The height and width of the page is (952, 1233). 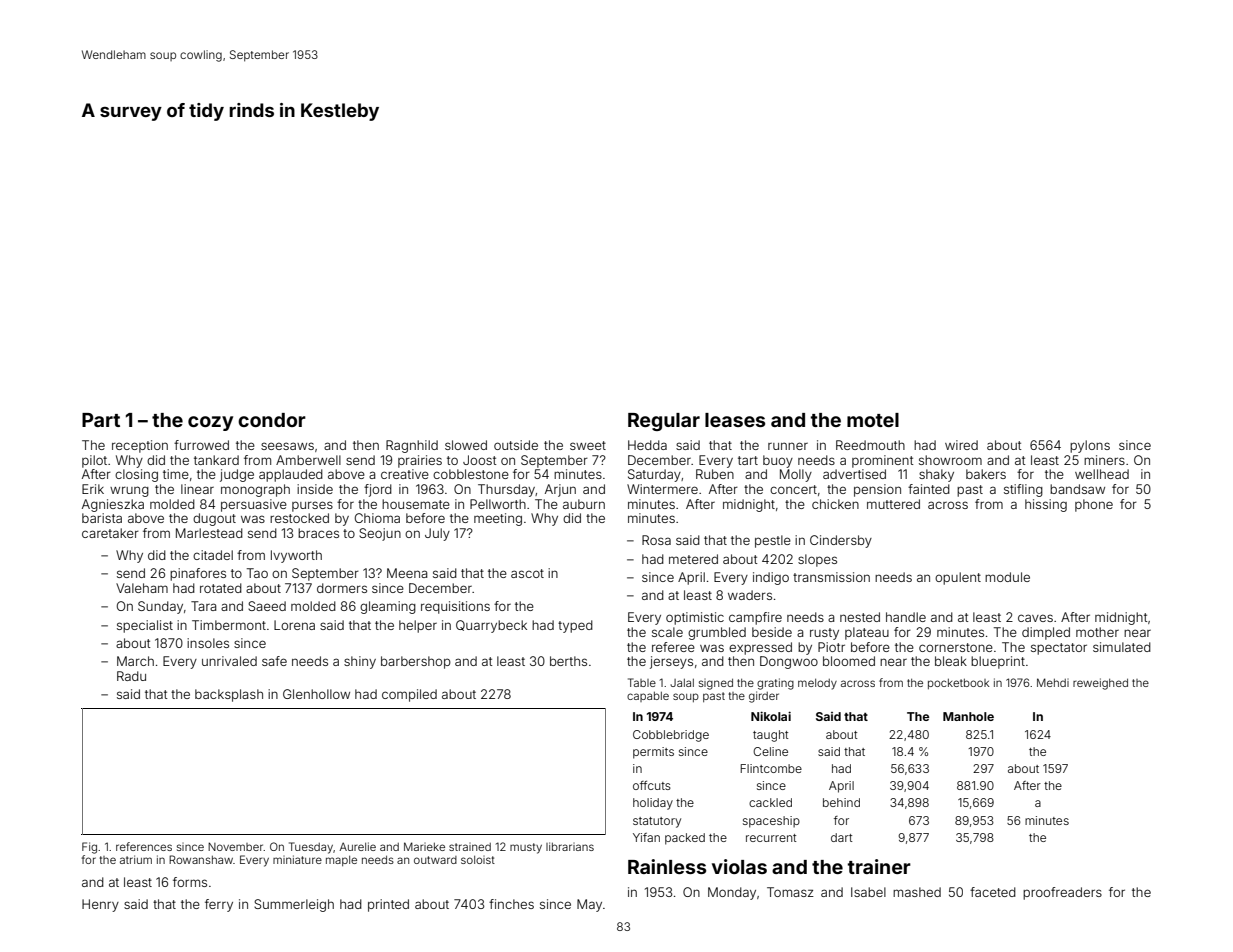 What do you see at coordinates (388, 905) in the page?
I see `printed` at bounding box center [388, 905].
